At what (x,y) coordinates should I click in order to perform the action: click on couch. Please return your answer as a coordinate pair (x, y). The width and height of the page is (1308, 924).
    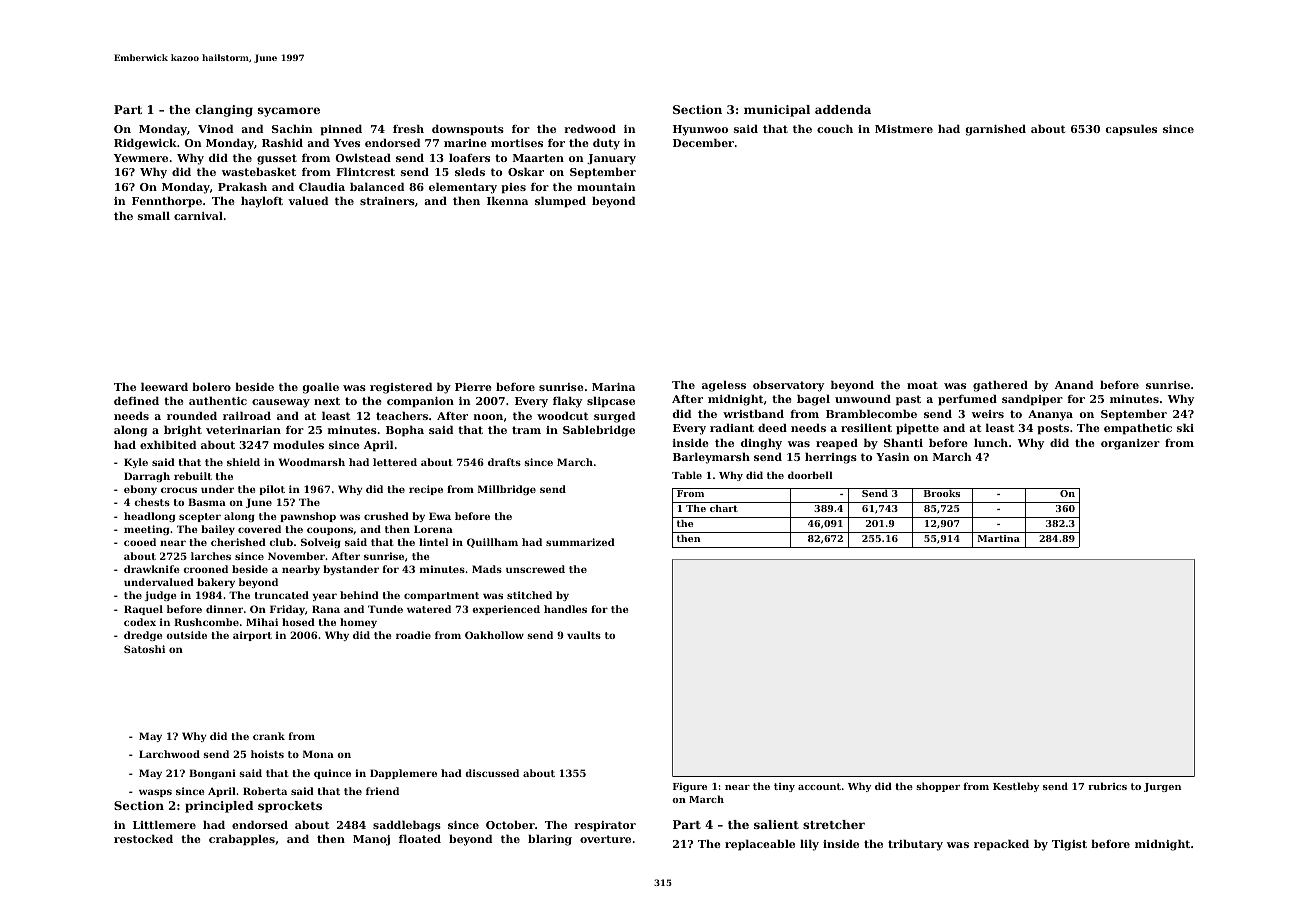
    Looking at the image, I should click on (835, 128).
